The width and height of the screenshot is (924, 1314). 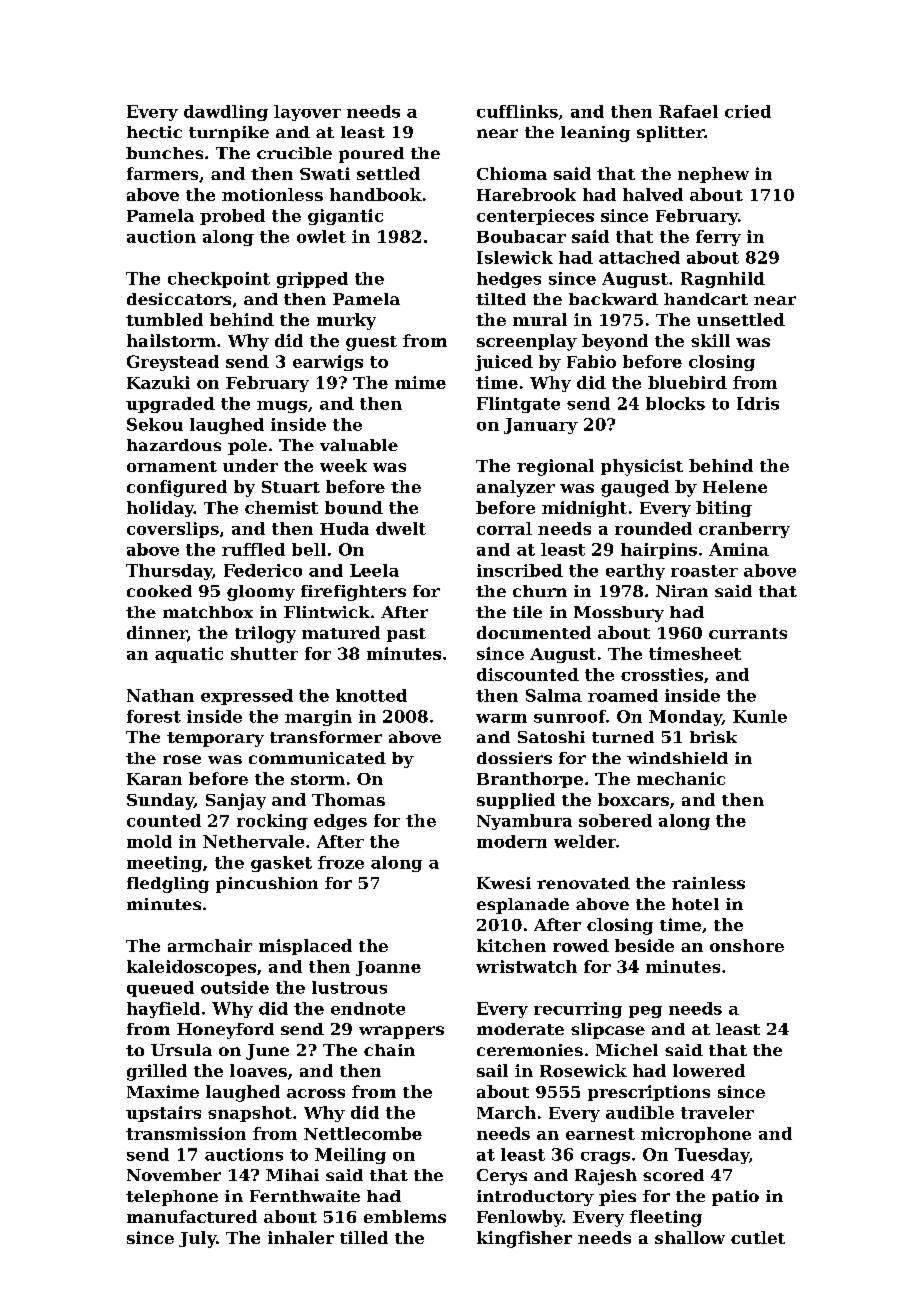 I want to click on valuable, so click(x=359, y=445).
